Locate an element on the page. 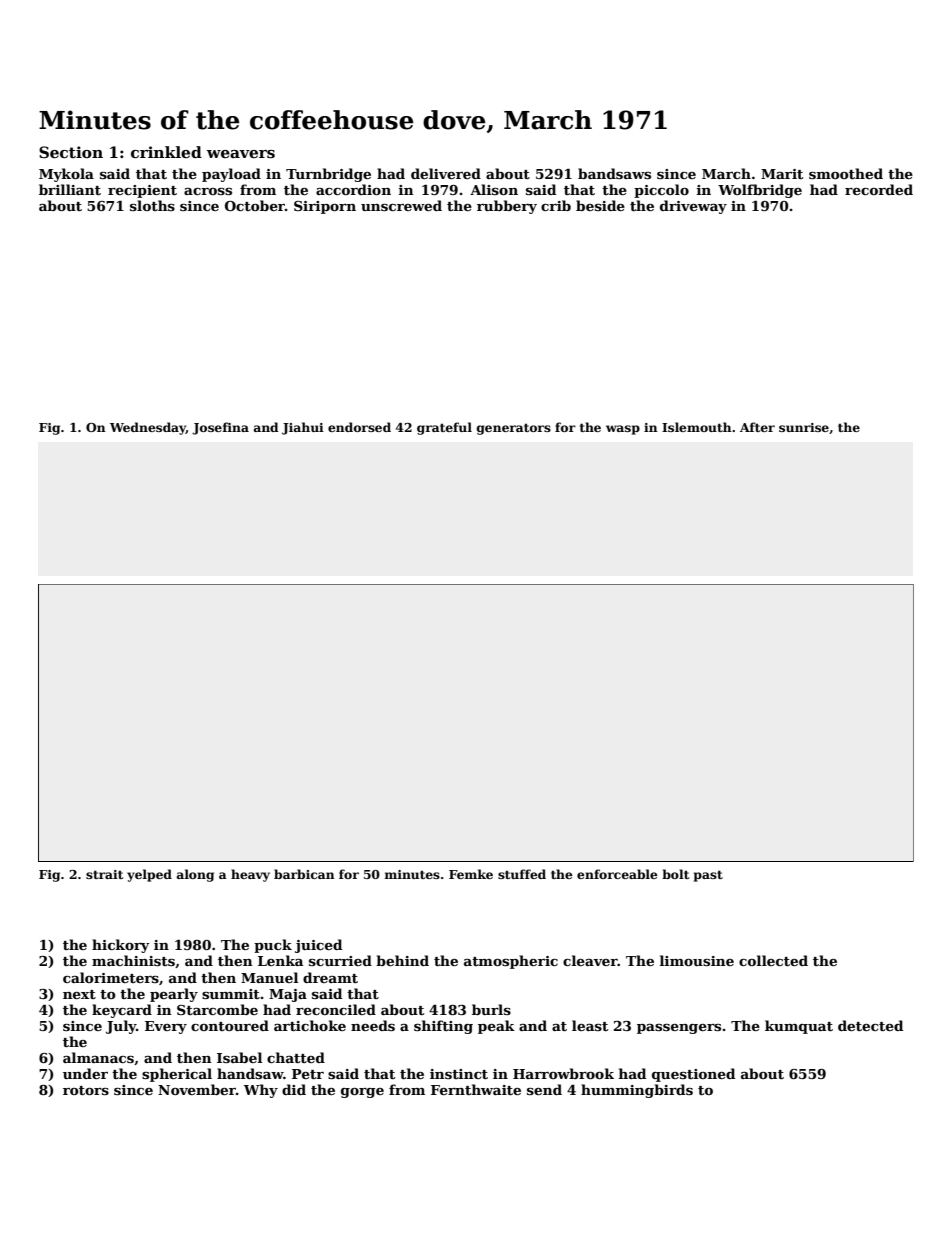 The image size is (952, 1233). barbican is located at coordinates (304, 874).
